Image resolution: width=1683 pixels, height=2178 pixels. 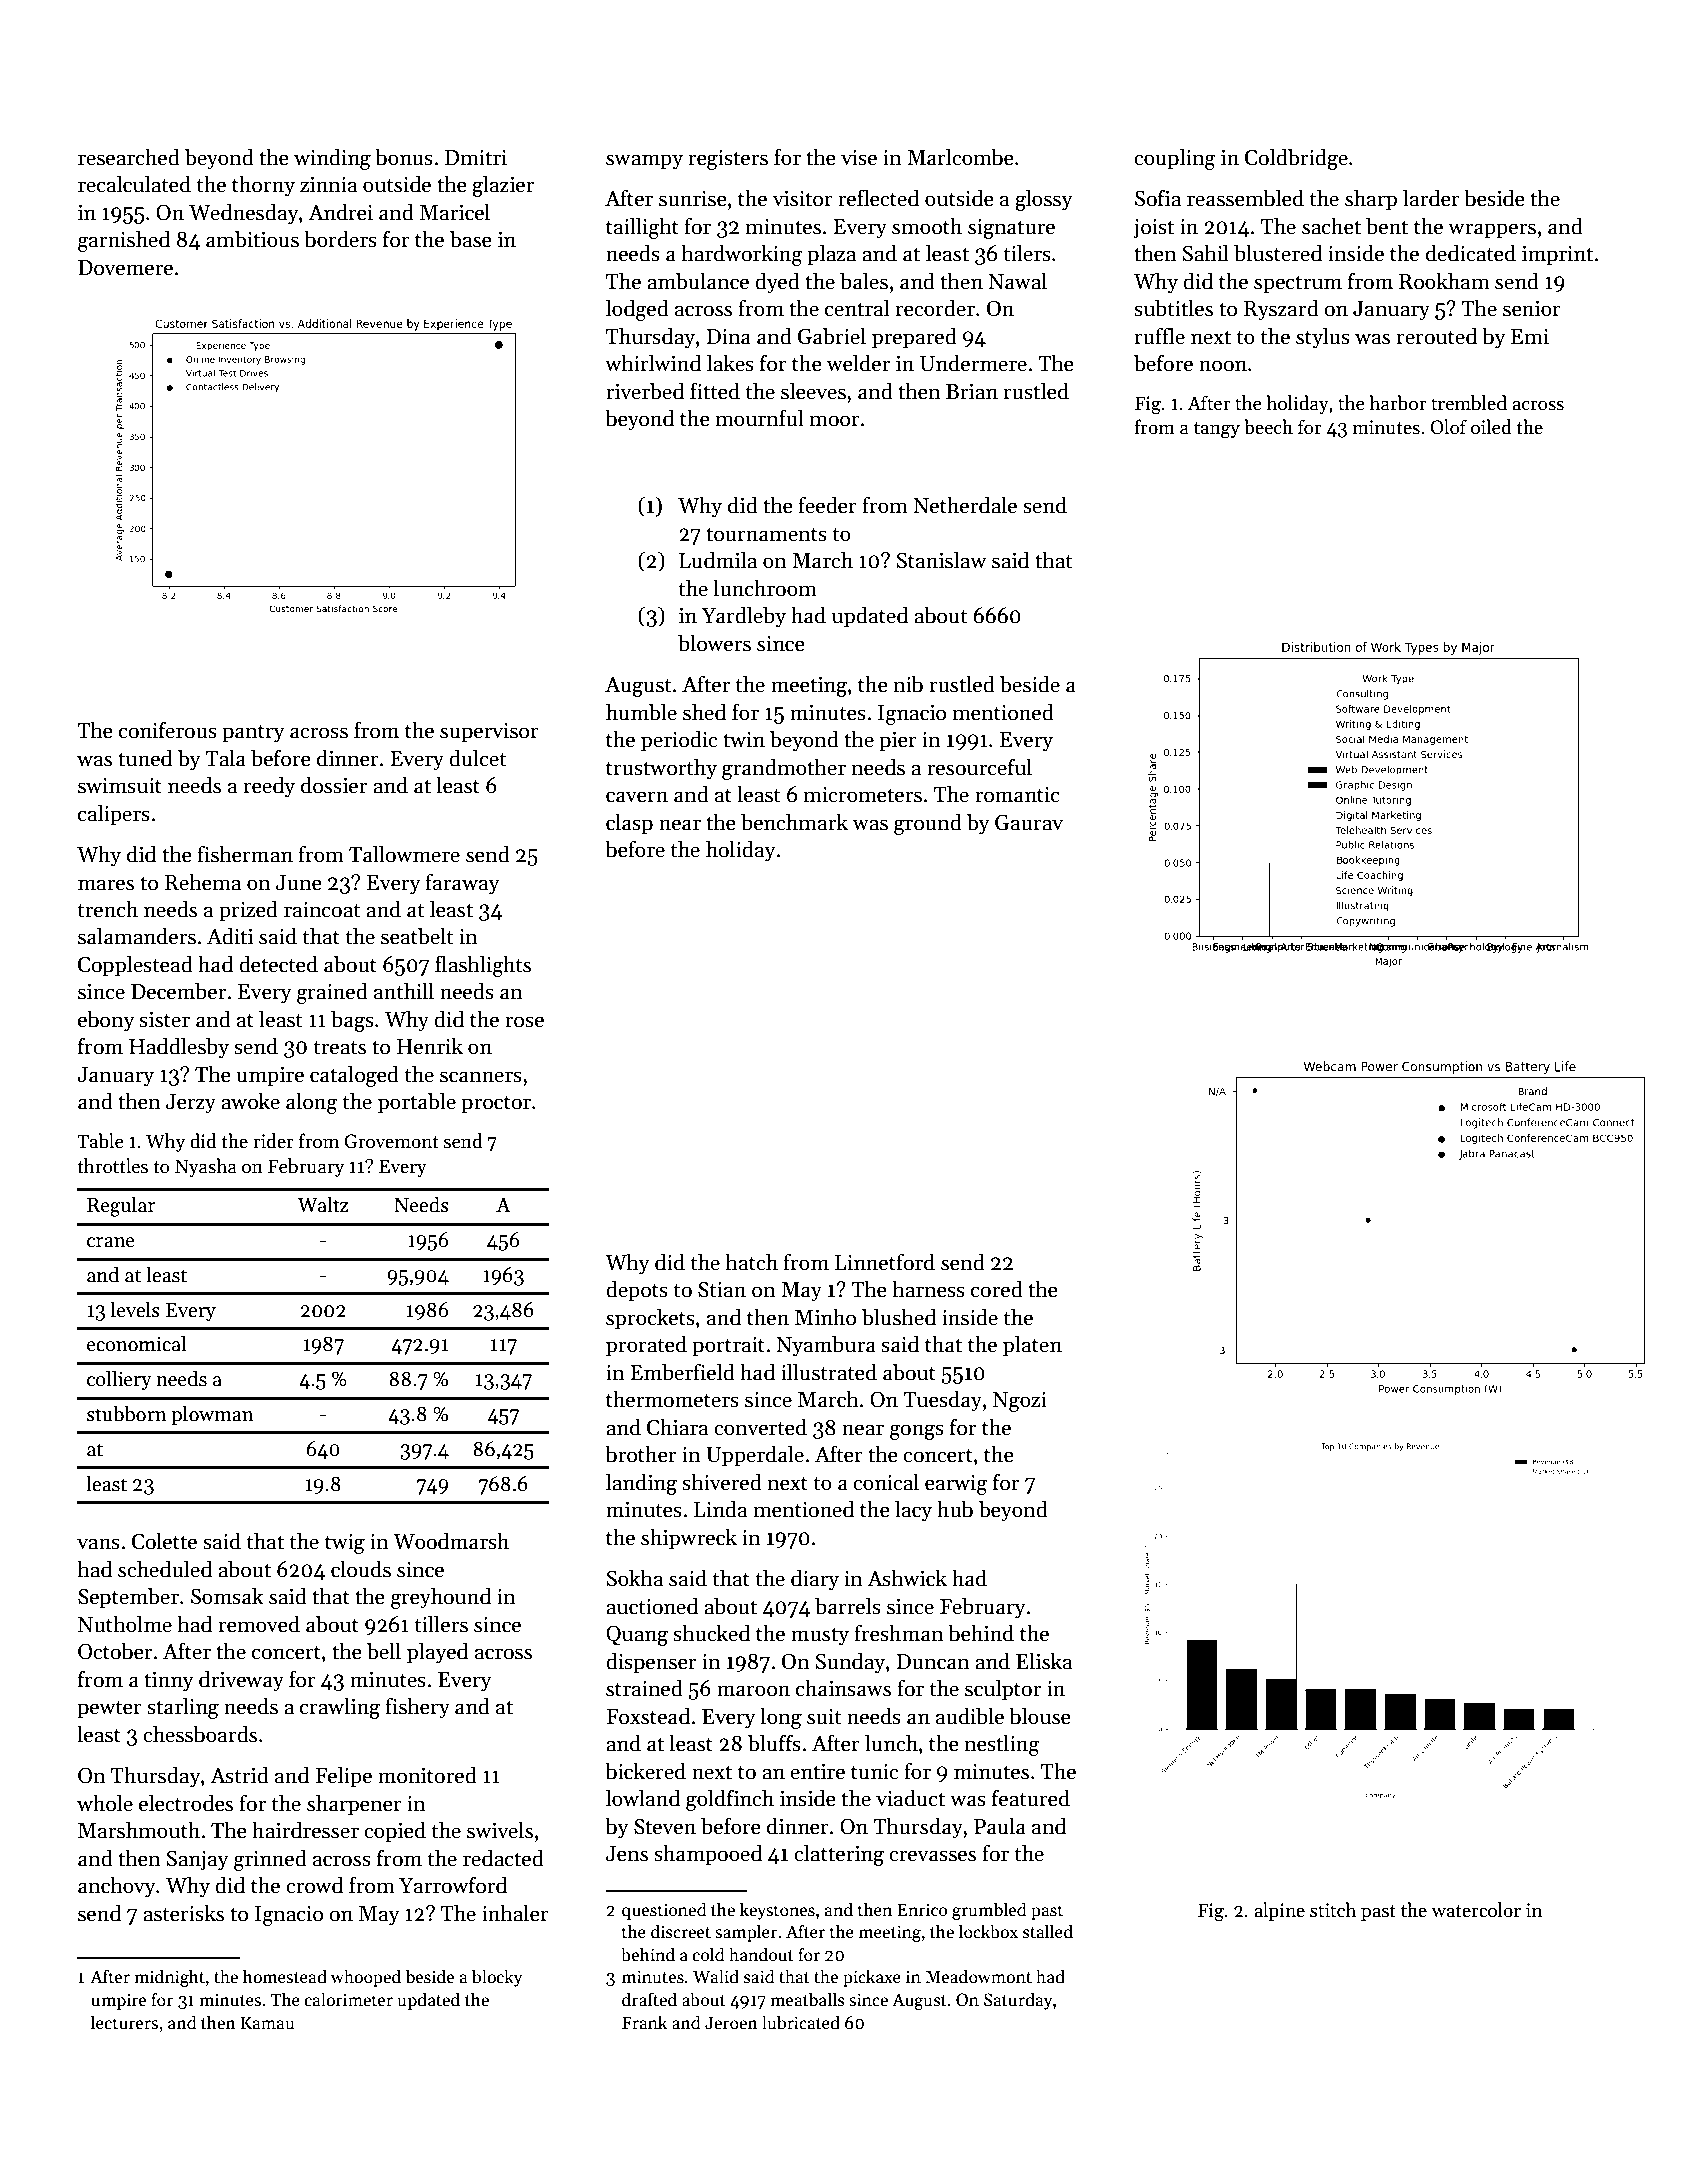 I want to click on Gaurav, so click(x=1029, y=822).
